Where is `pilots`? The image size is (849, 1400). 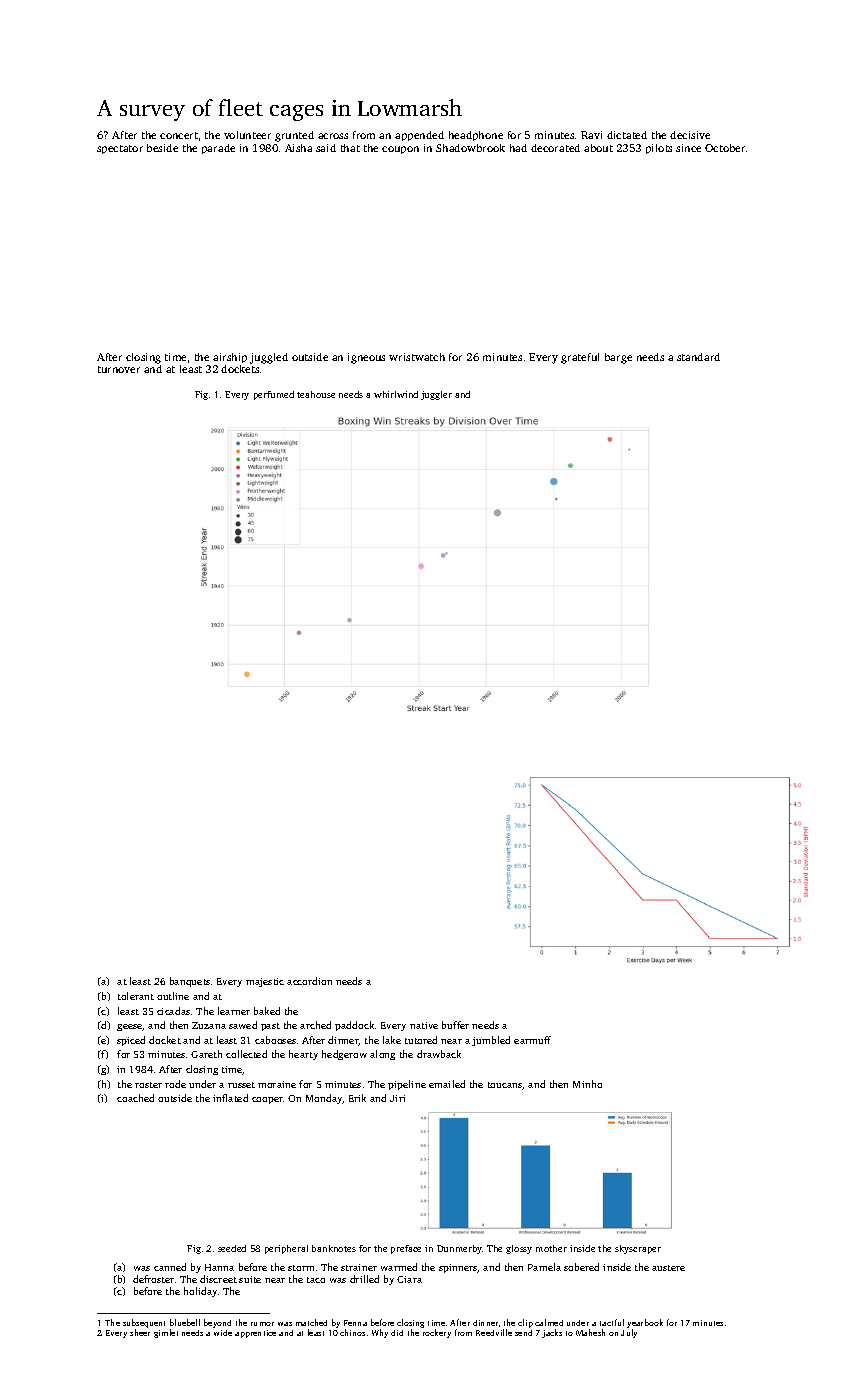 pilots is located at coordinates (659, 149).
